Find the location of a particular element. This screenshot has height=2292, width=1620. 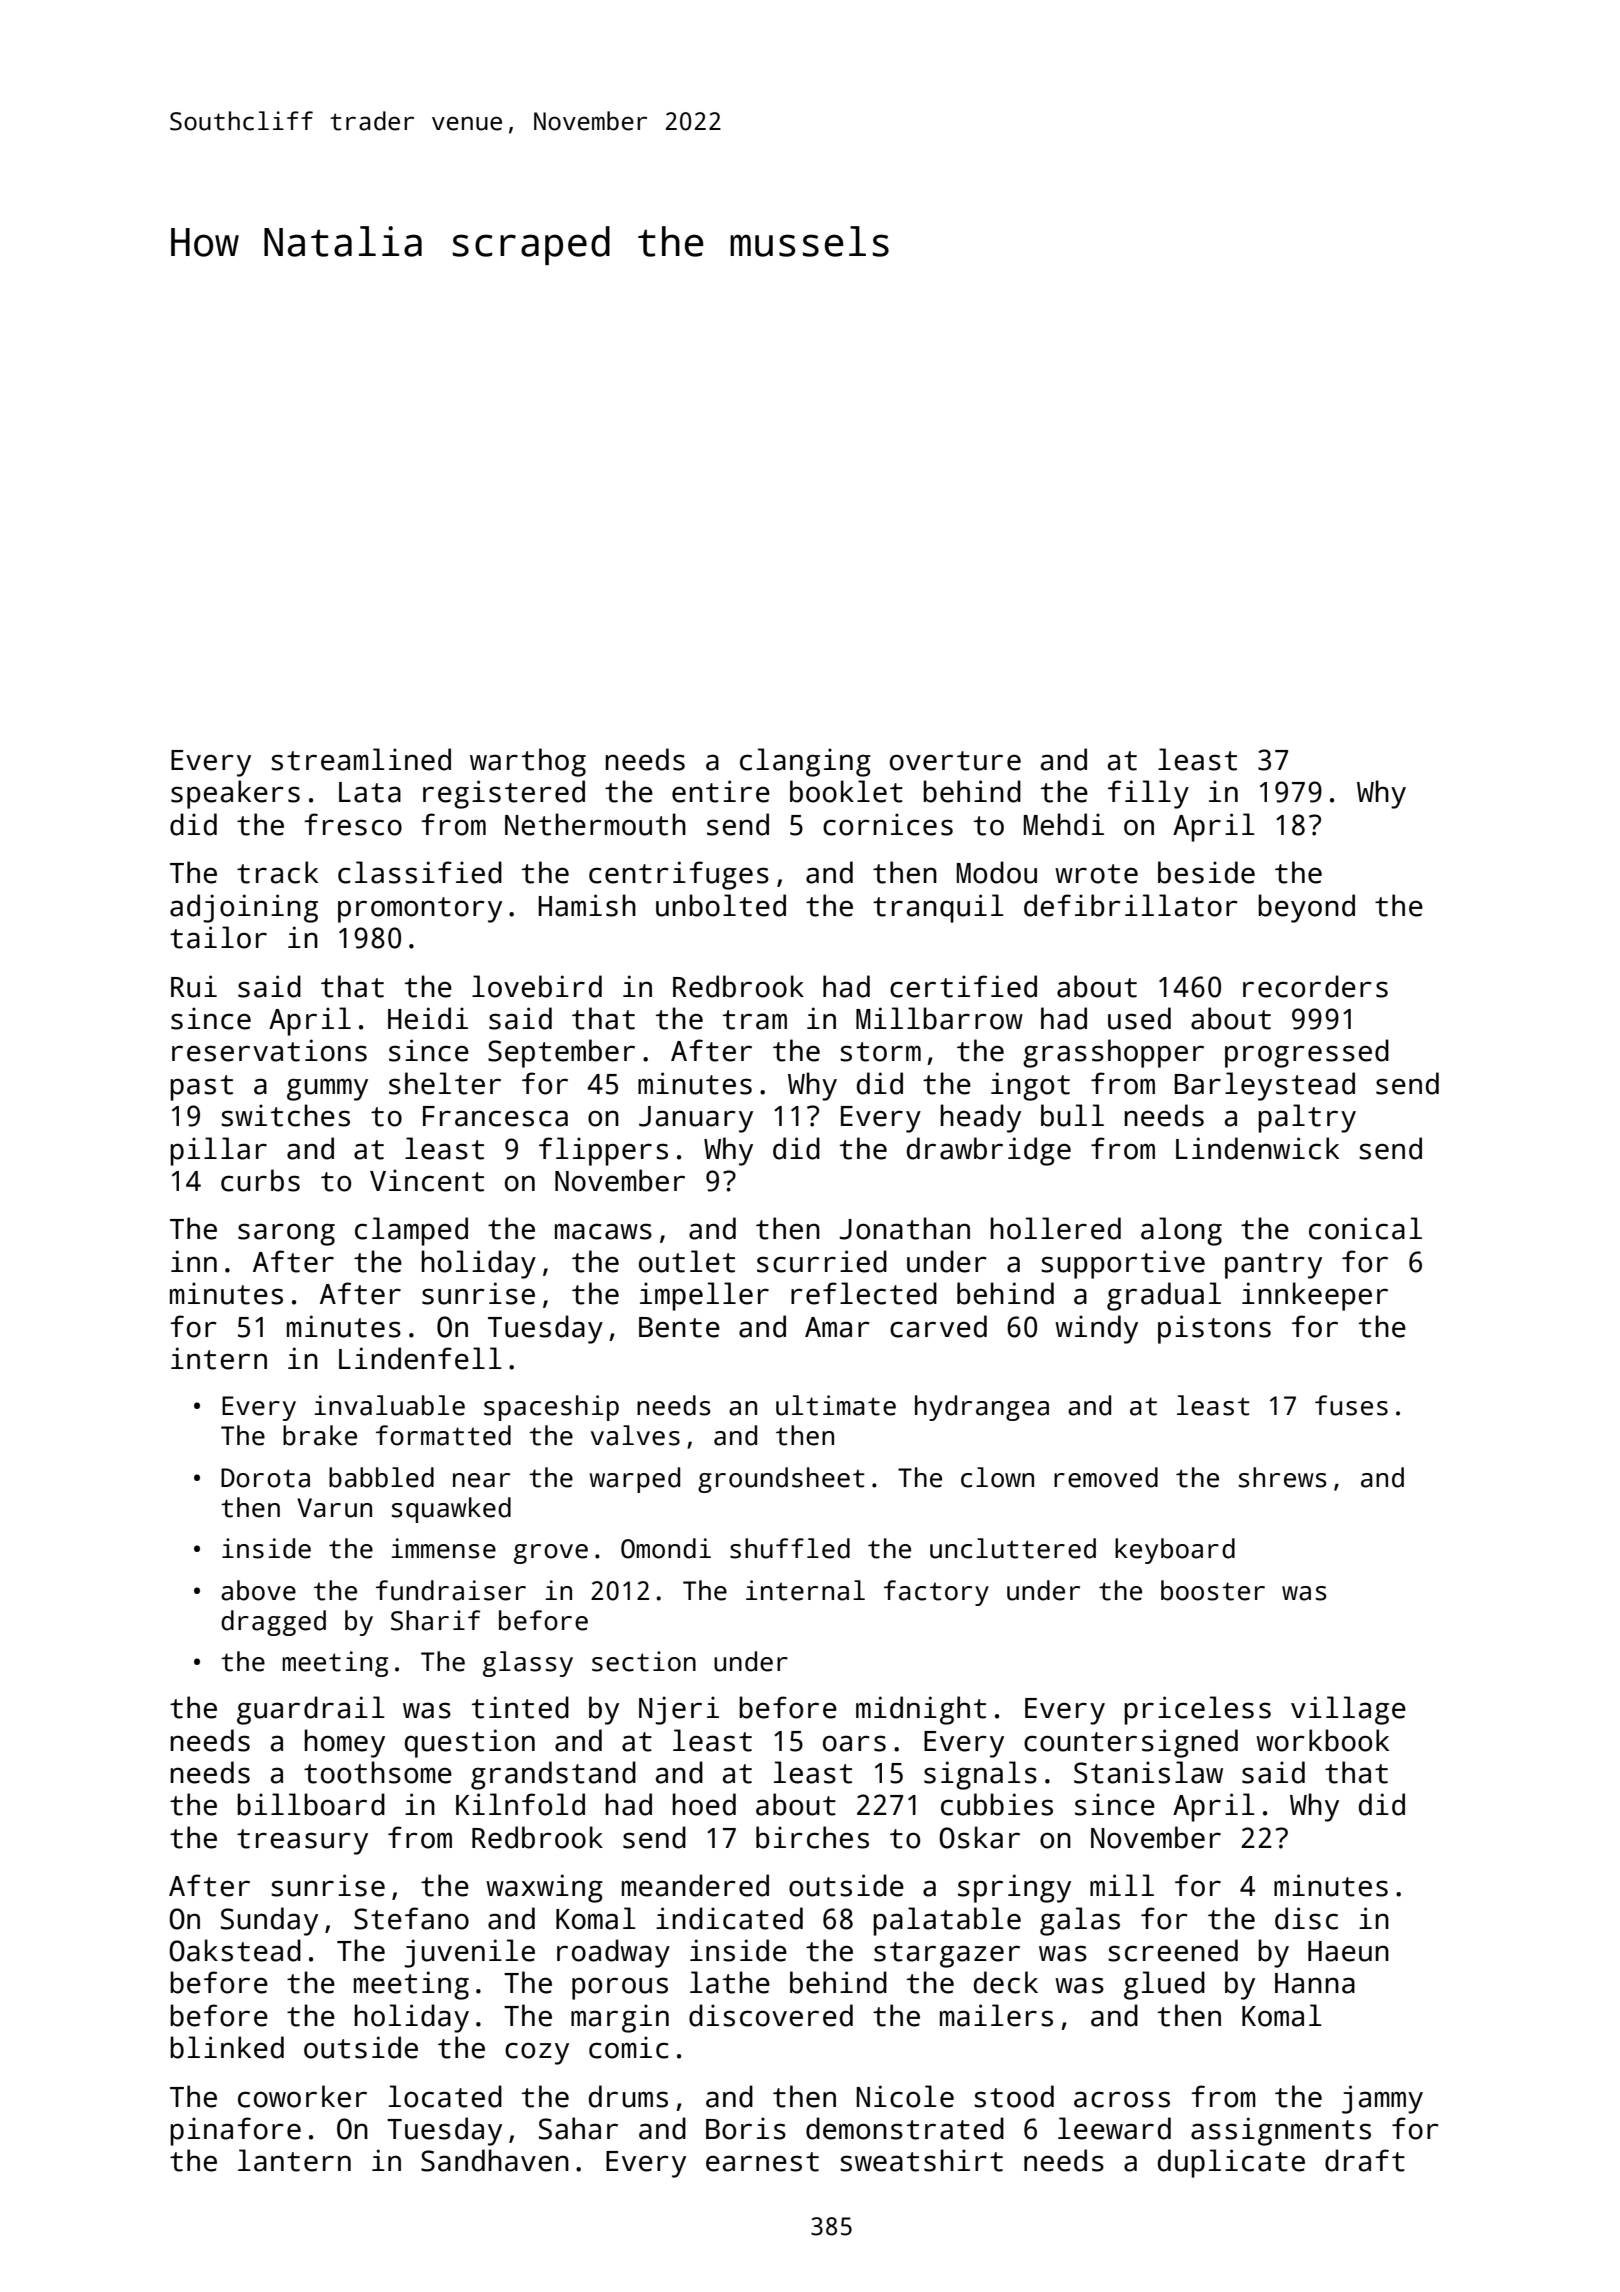

birches is located at coordinates (812, 1837).
